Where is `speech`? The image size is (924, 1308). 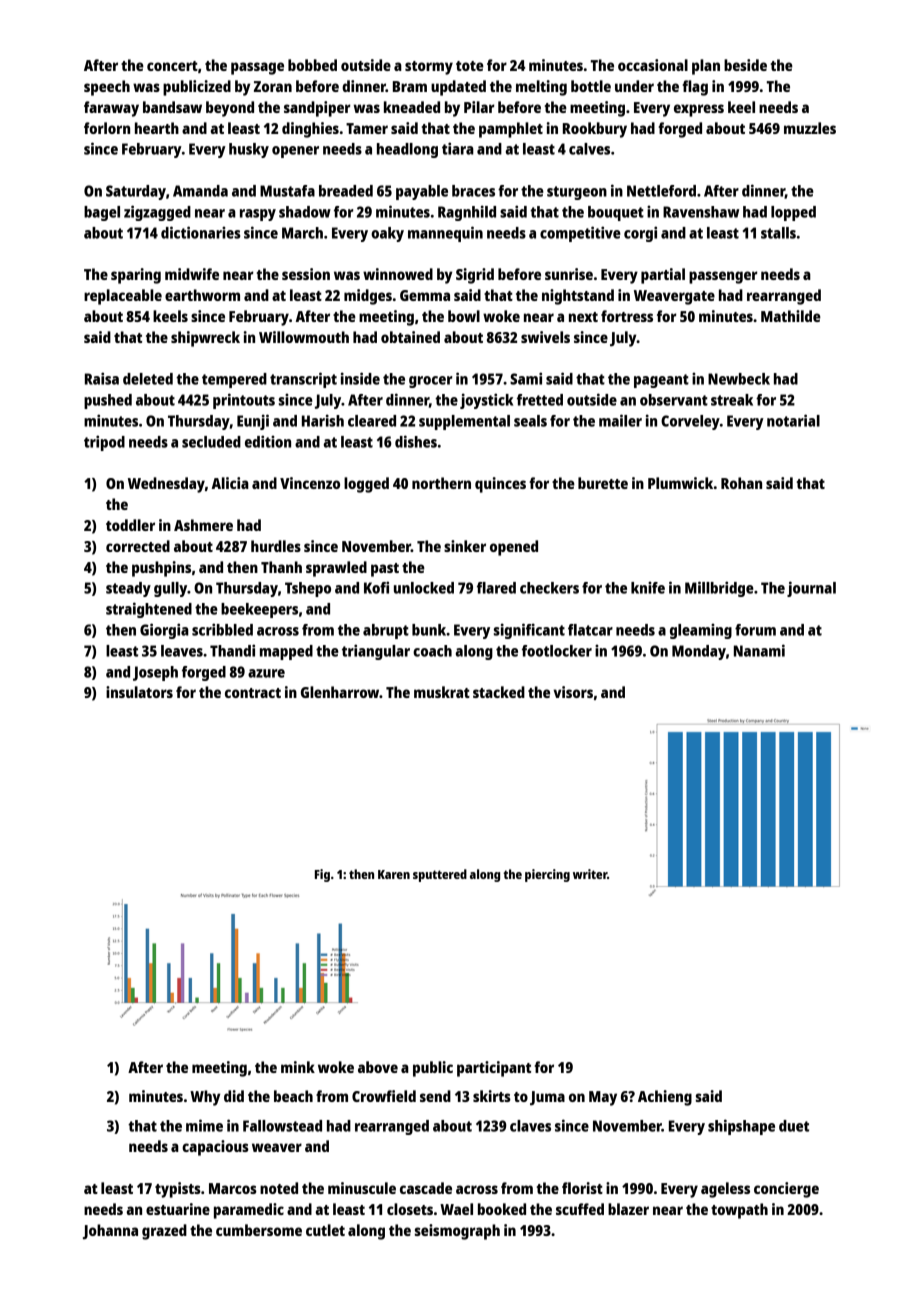 speech is located at coordinates (107, 88).
